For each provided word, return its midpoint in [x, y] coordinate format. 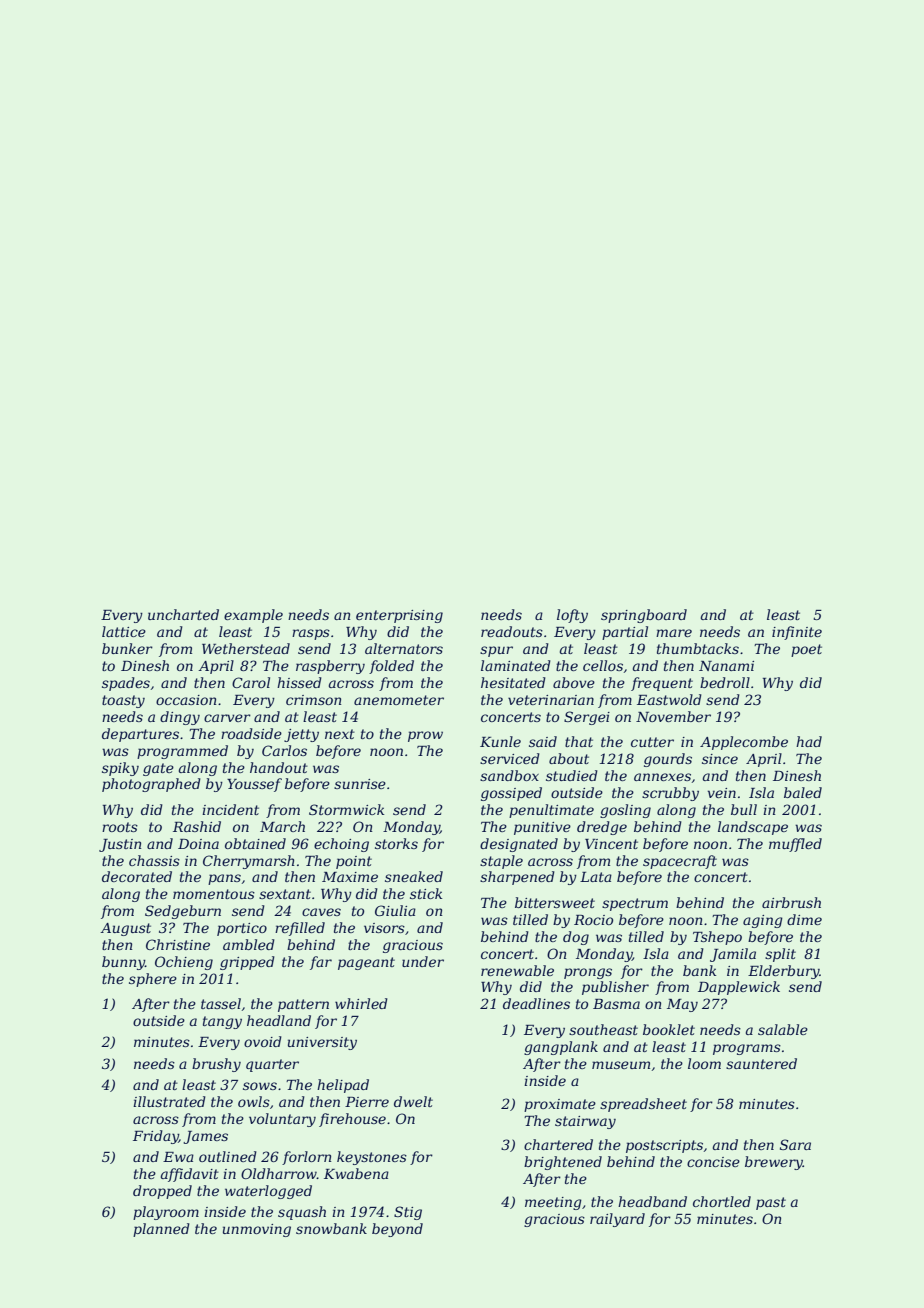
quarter [272, 1065]
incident [230, 809]
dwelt [413, 1101]
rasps [311, 634]
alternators [404, 648]
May [682, 1005]
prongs [588, 973]
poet [806, 650]
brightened [563, 1163]
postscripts [664, 1146]
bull [744, 809]
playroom [166, 1213]
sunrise [360, 784]
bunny [123, 963]
